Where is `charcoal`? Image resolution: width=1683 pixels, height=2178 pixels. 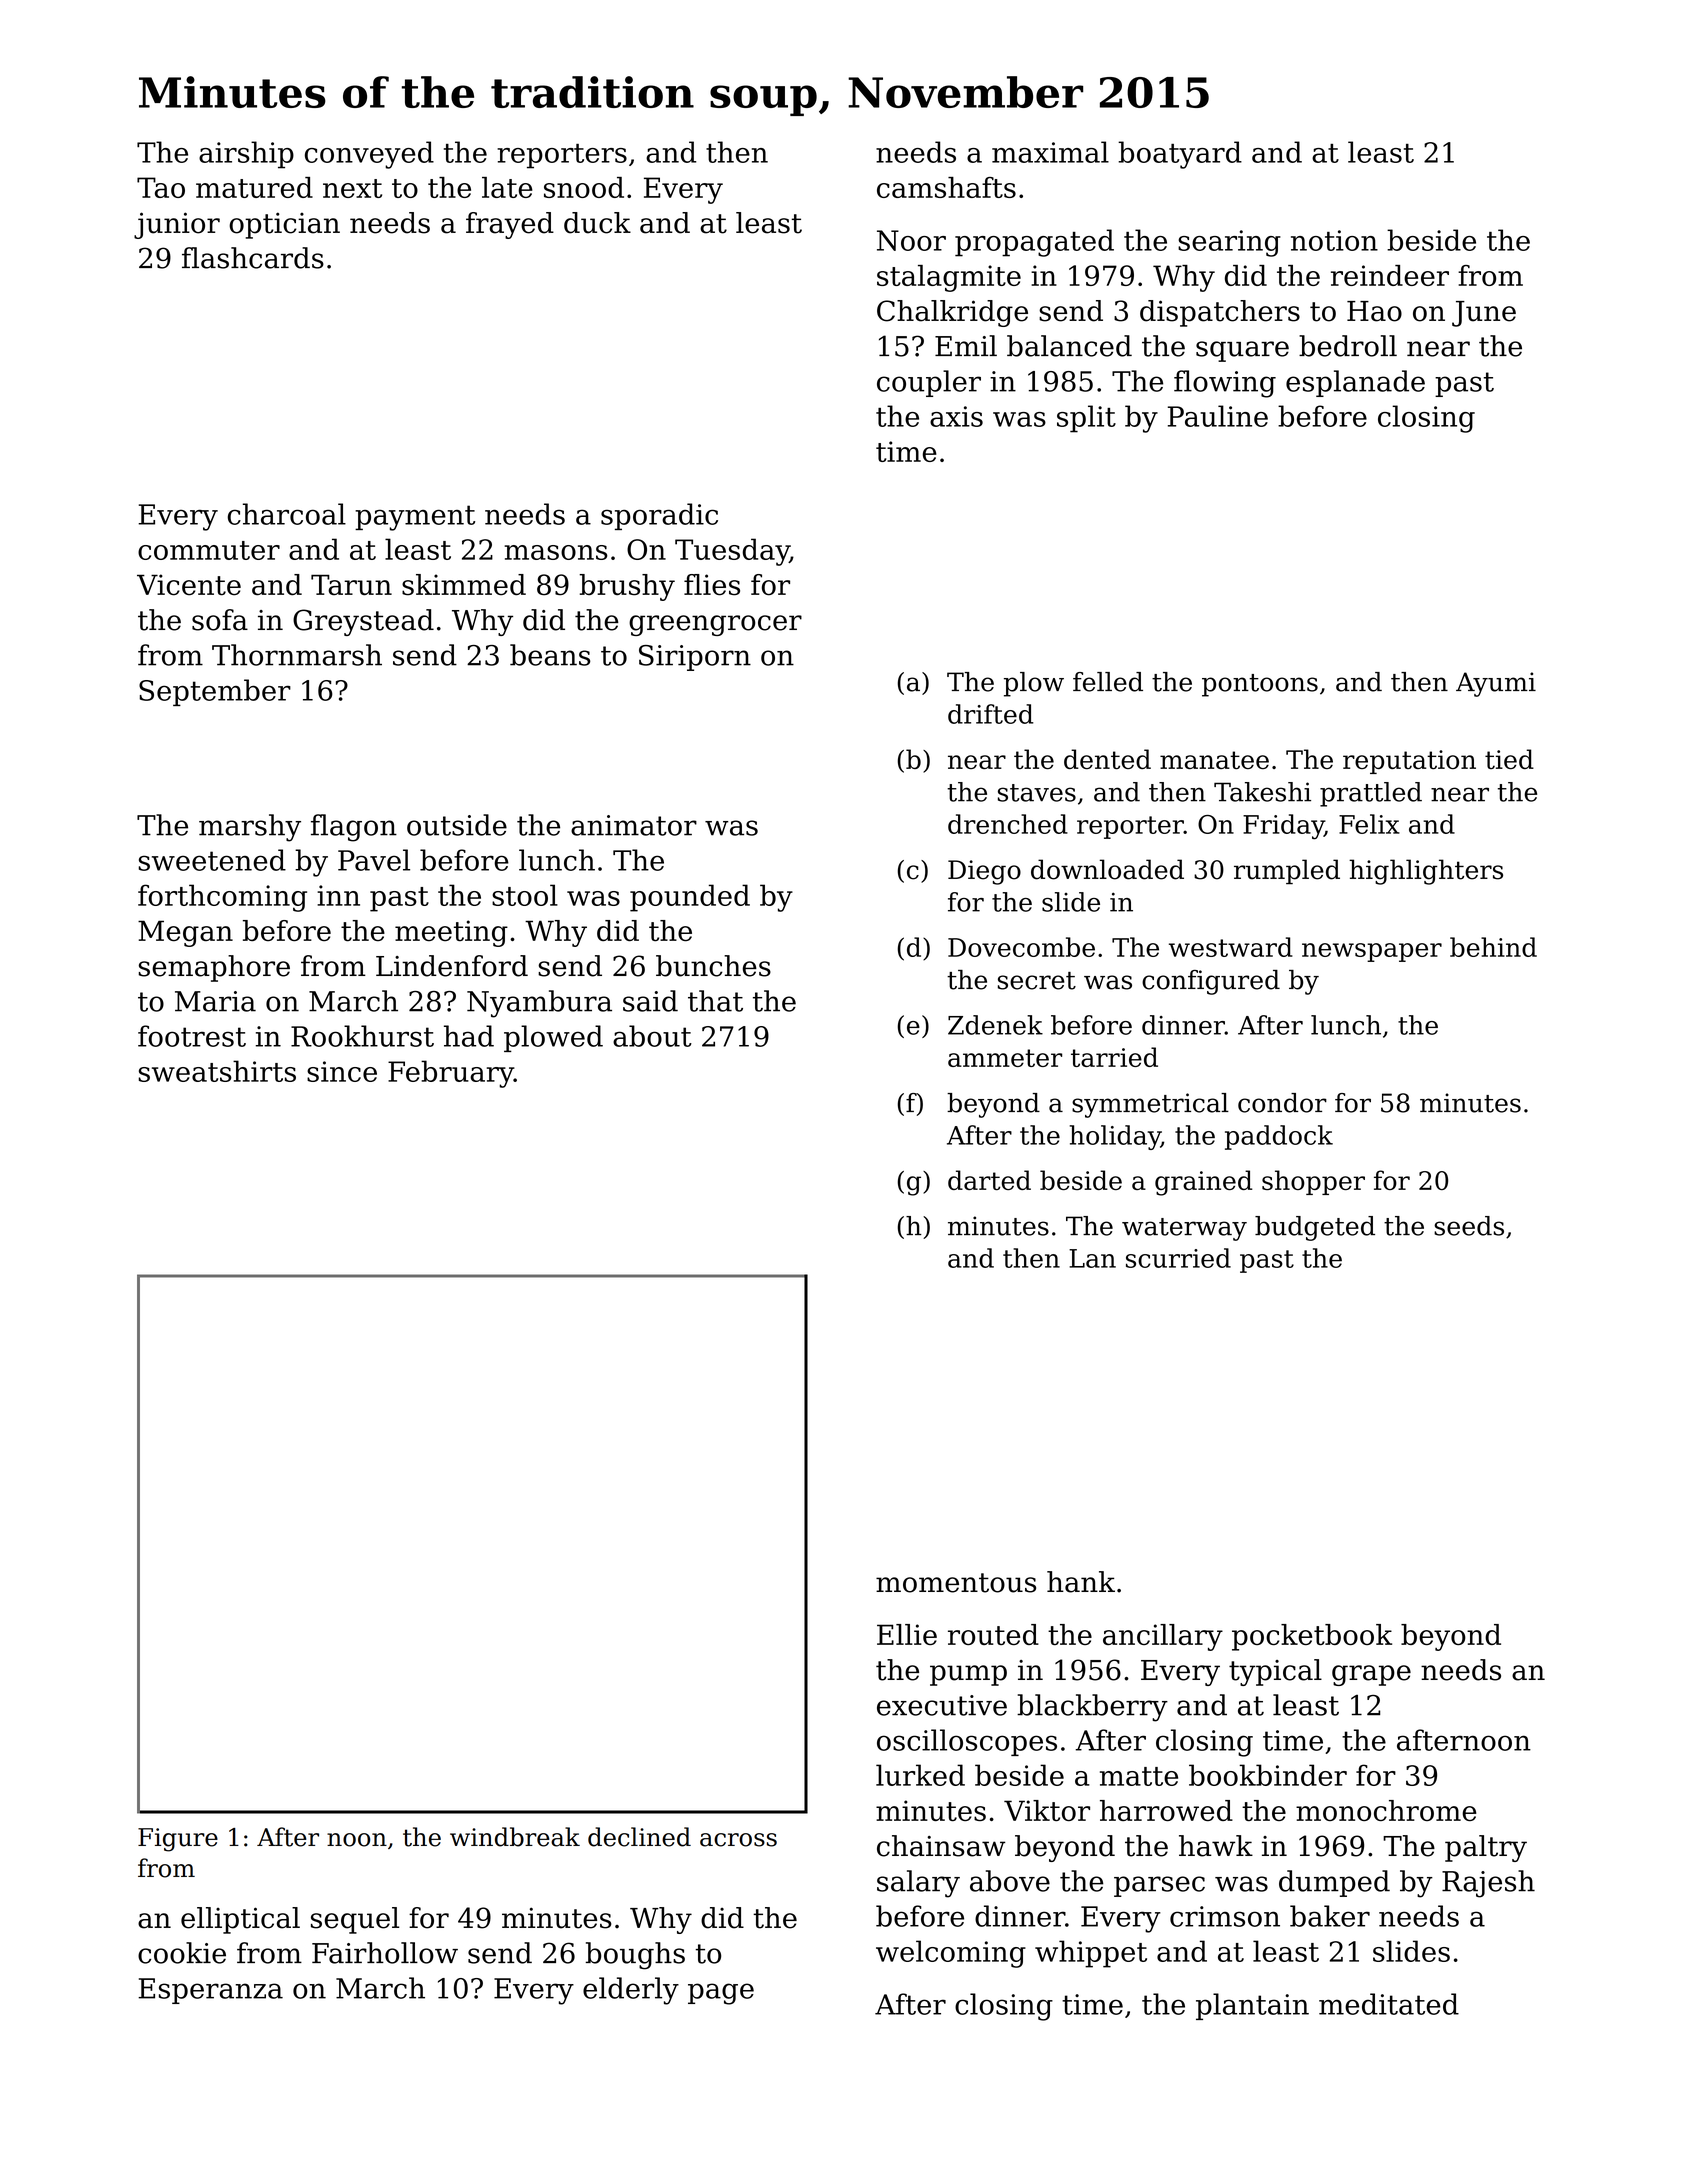 charcoal is located at coordinates (287, 514).
